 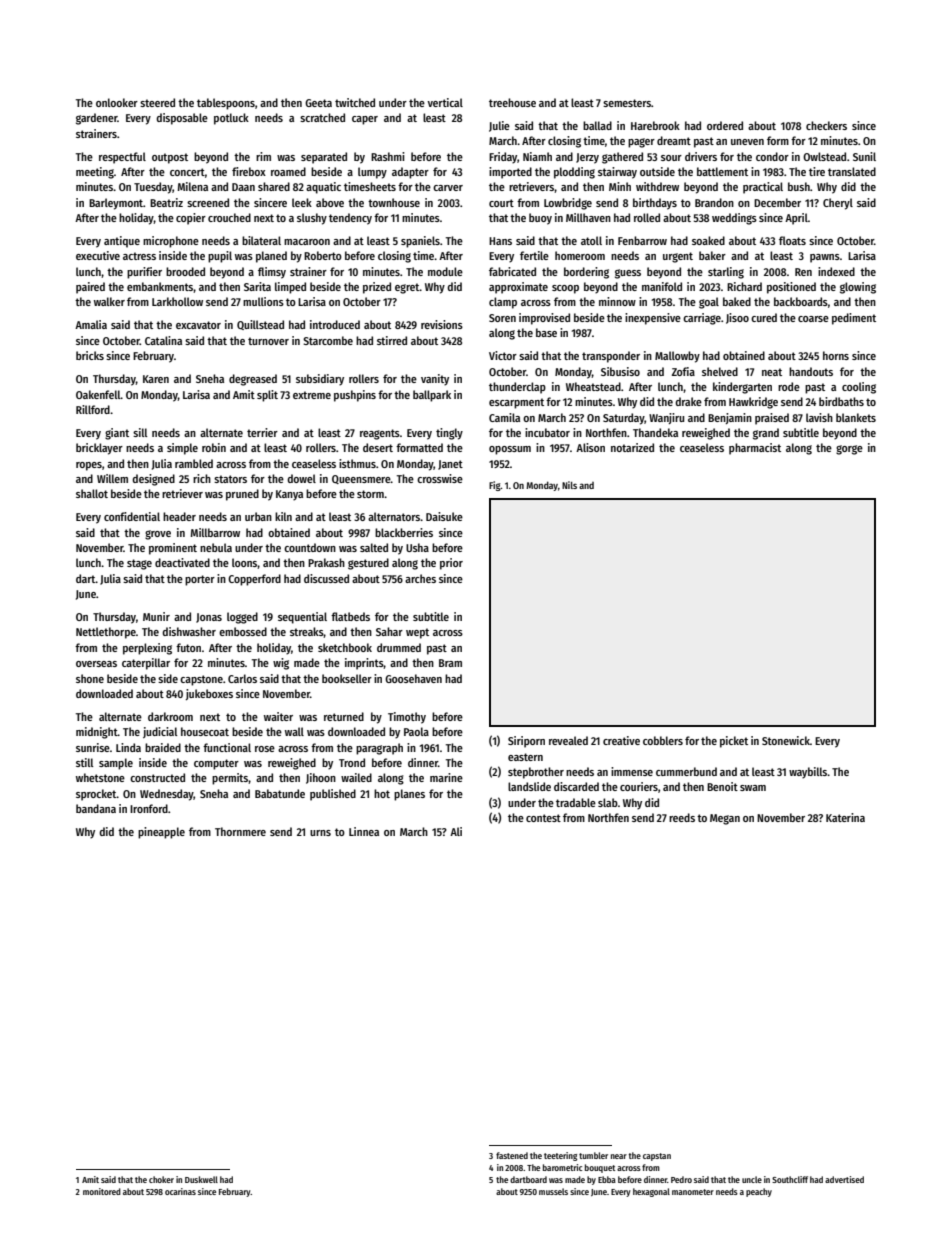 What do you see at coordinates (201, 1179) in the image?
I see `Duskwell` at bounding box center [201, 1179].
